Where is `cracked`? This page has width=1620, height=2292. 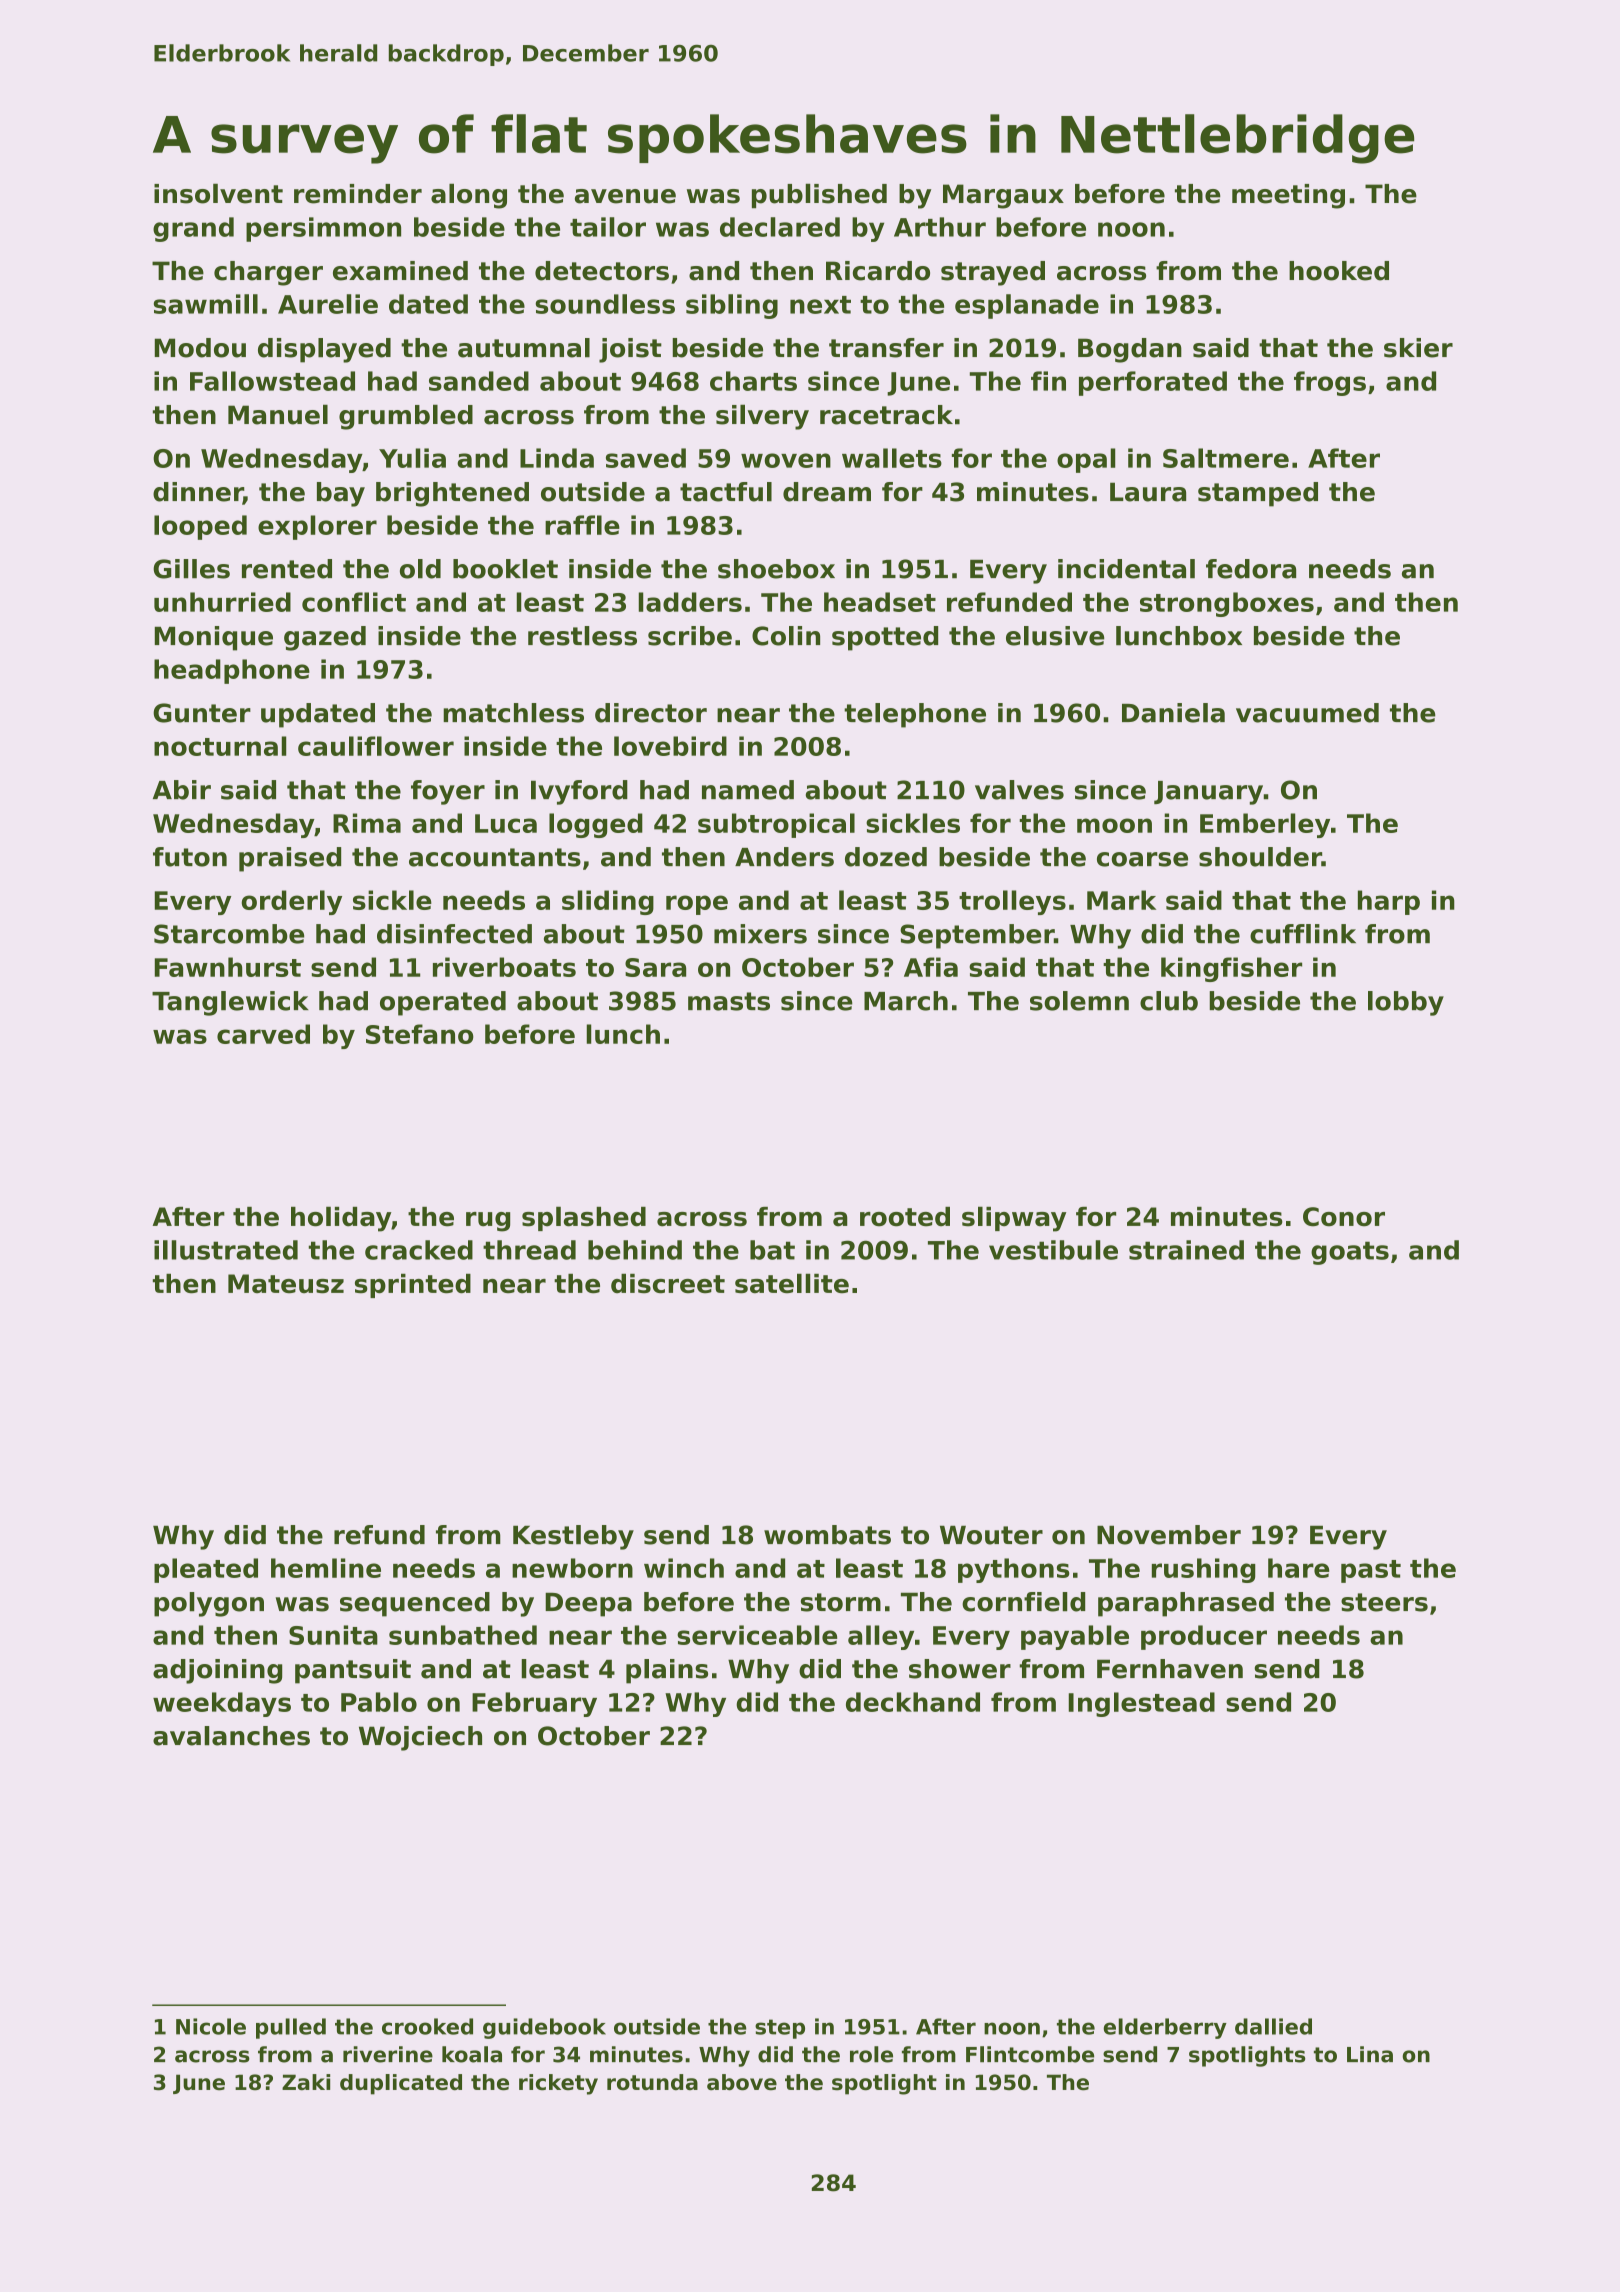 cracked is located at coordinates (419, 1250).
